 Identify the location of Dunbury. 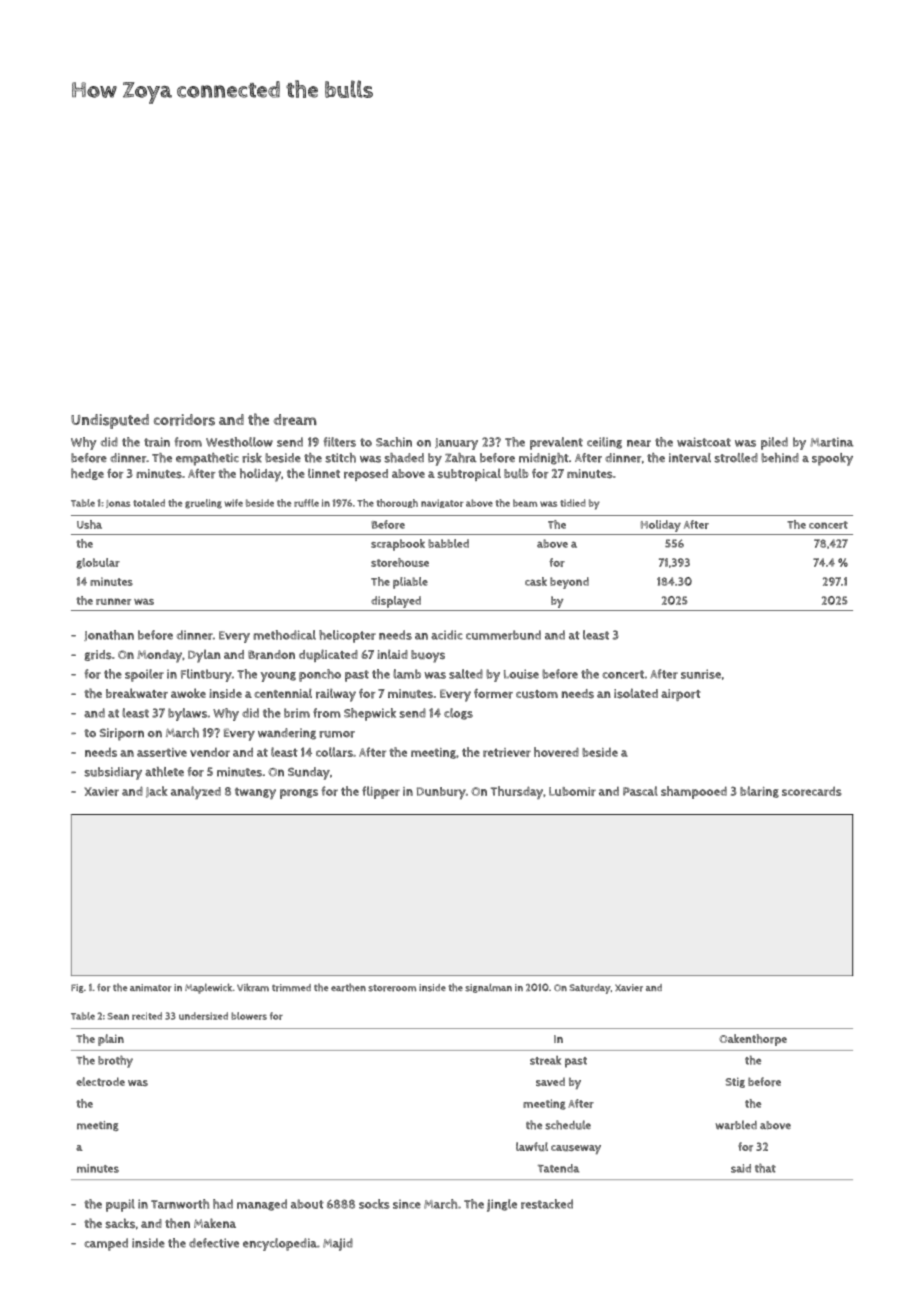
(441, 793).
